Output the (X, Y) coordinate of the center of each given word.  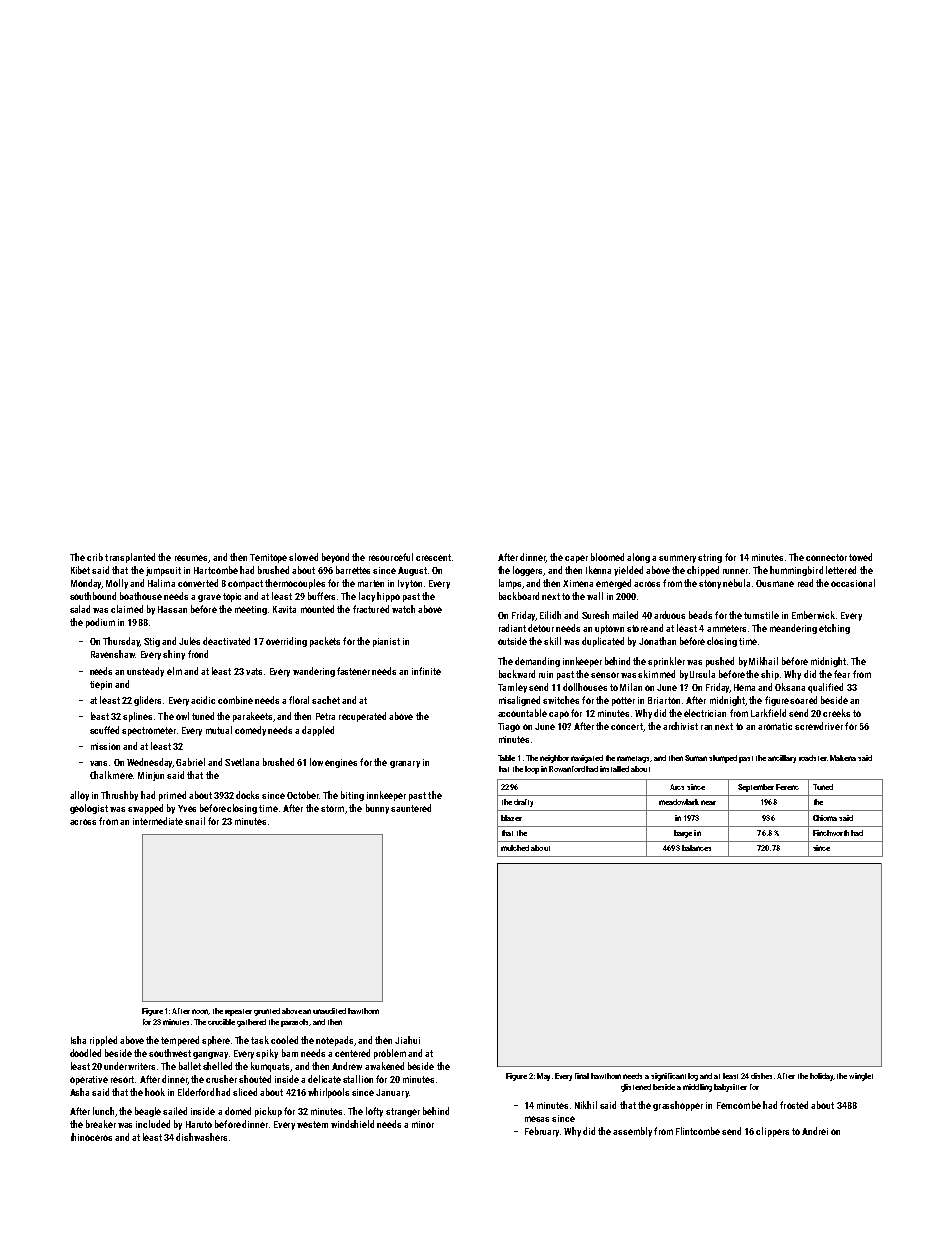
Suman (696, 758)
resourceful (391, 557)
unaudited (329, 1011)
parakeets (252, 717)
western (312, 1124)
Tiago (509, 727)
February (542, 1132)
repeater (238, 1012)
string (710, 558)
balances (696, 848)
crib (95, 557)
